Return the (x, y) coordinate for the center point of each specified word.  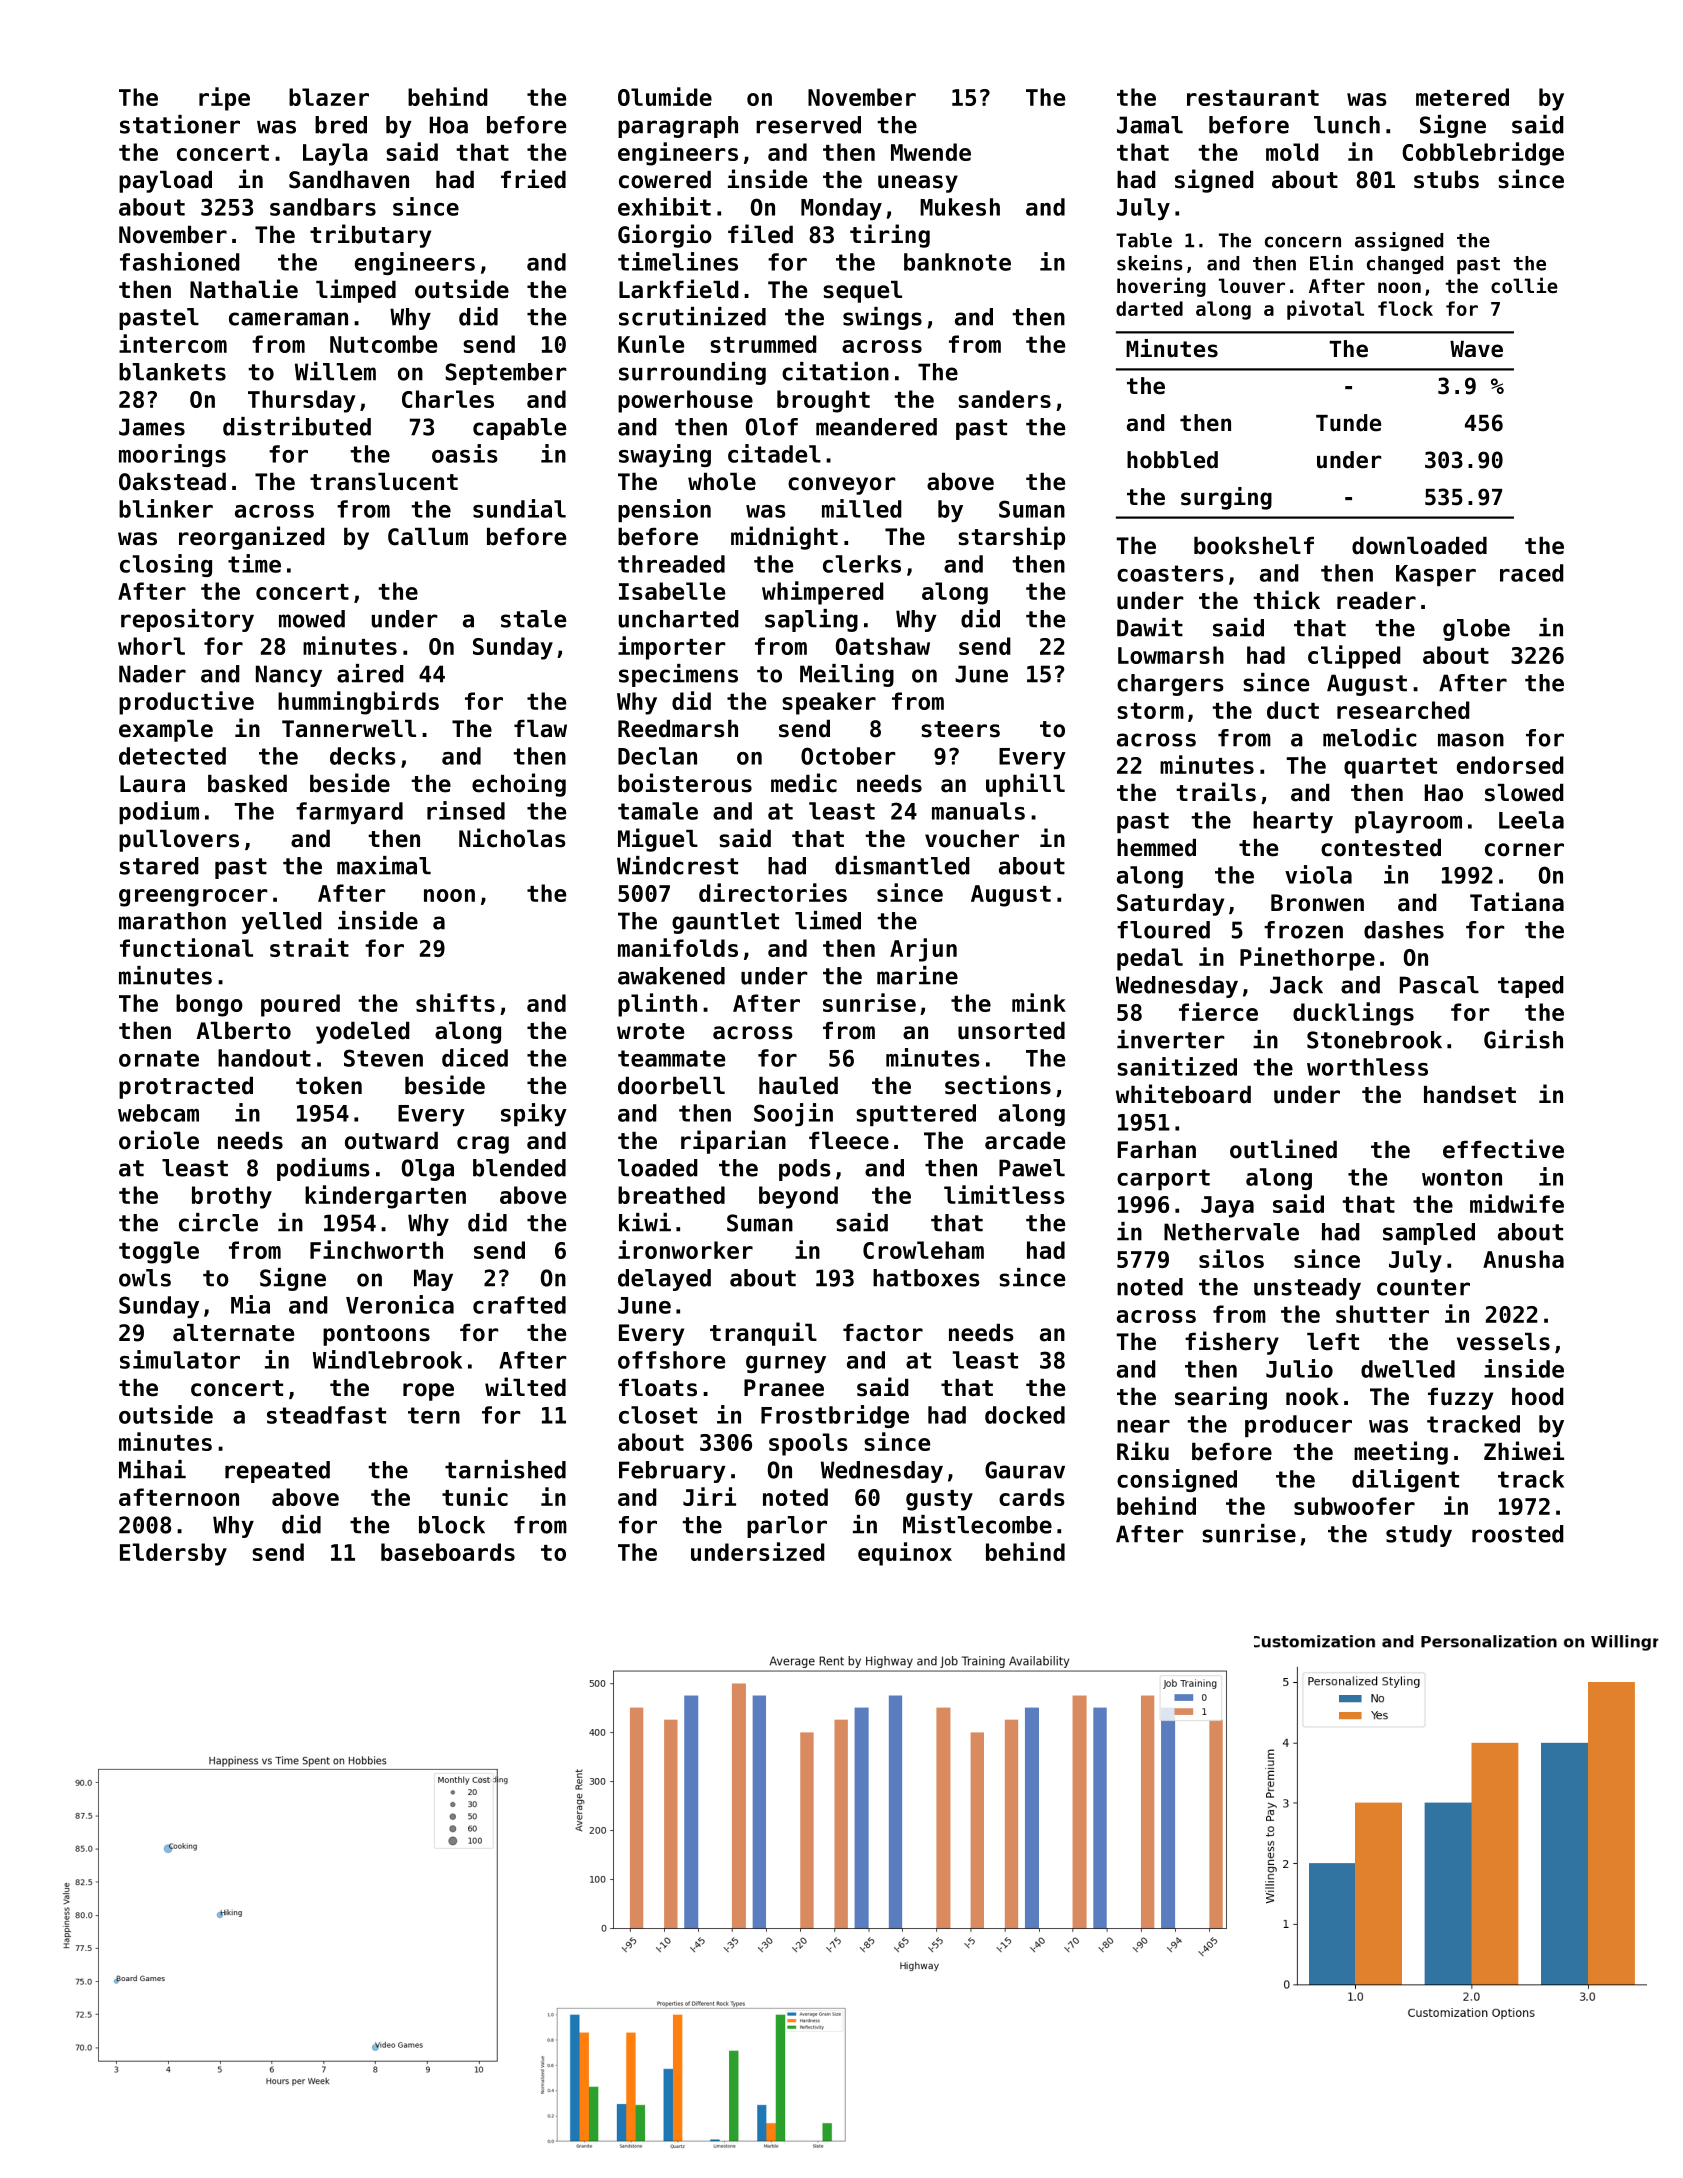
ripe (224, 99)
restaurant (1253, 98)
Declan (657, 756)
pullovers (179, 841)
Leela (1531, 820)
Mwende (931, 152)
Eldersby (173, 1554)
